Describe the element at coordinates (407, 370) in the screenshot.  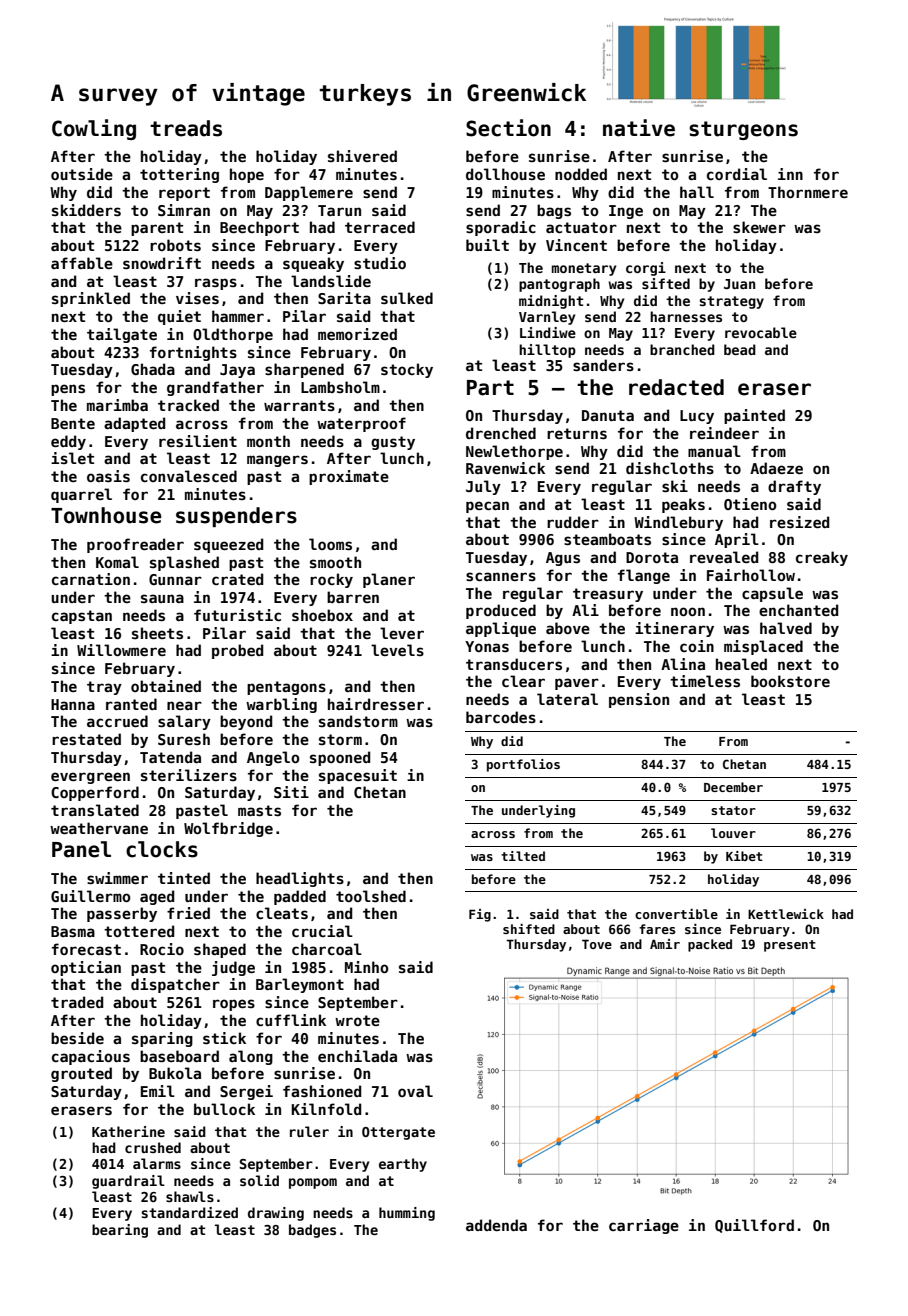
I see `stocky` at that location.
